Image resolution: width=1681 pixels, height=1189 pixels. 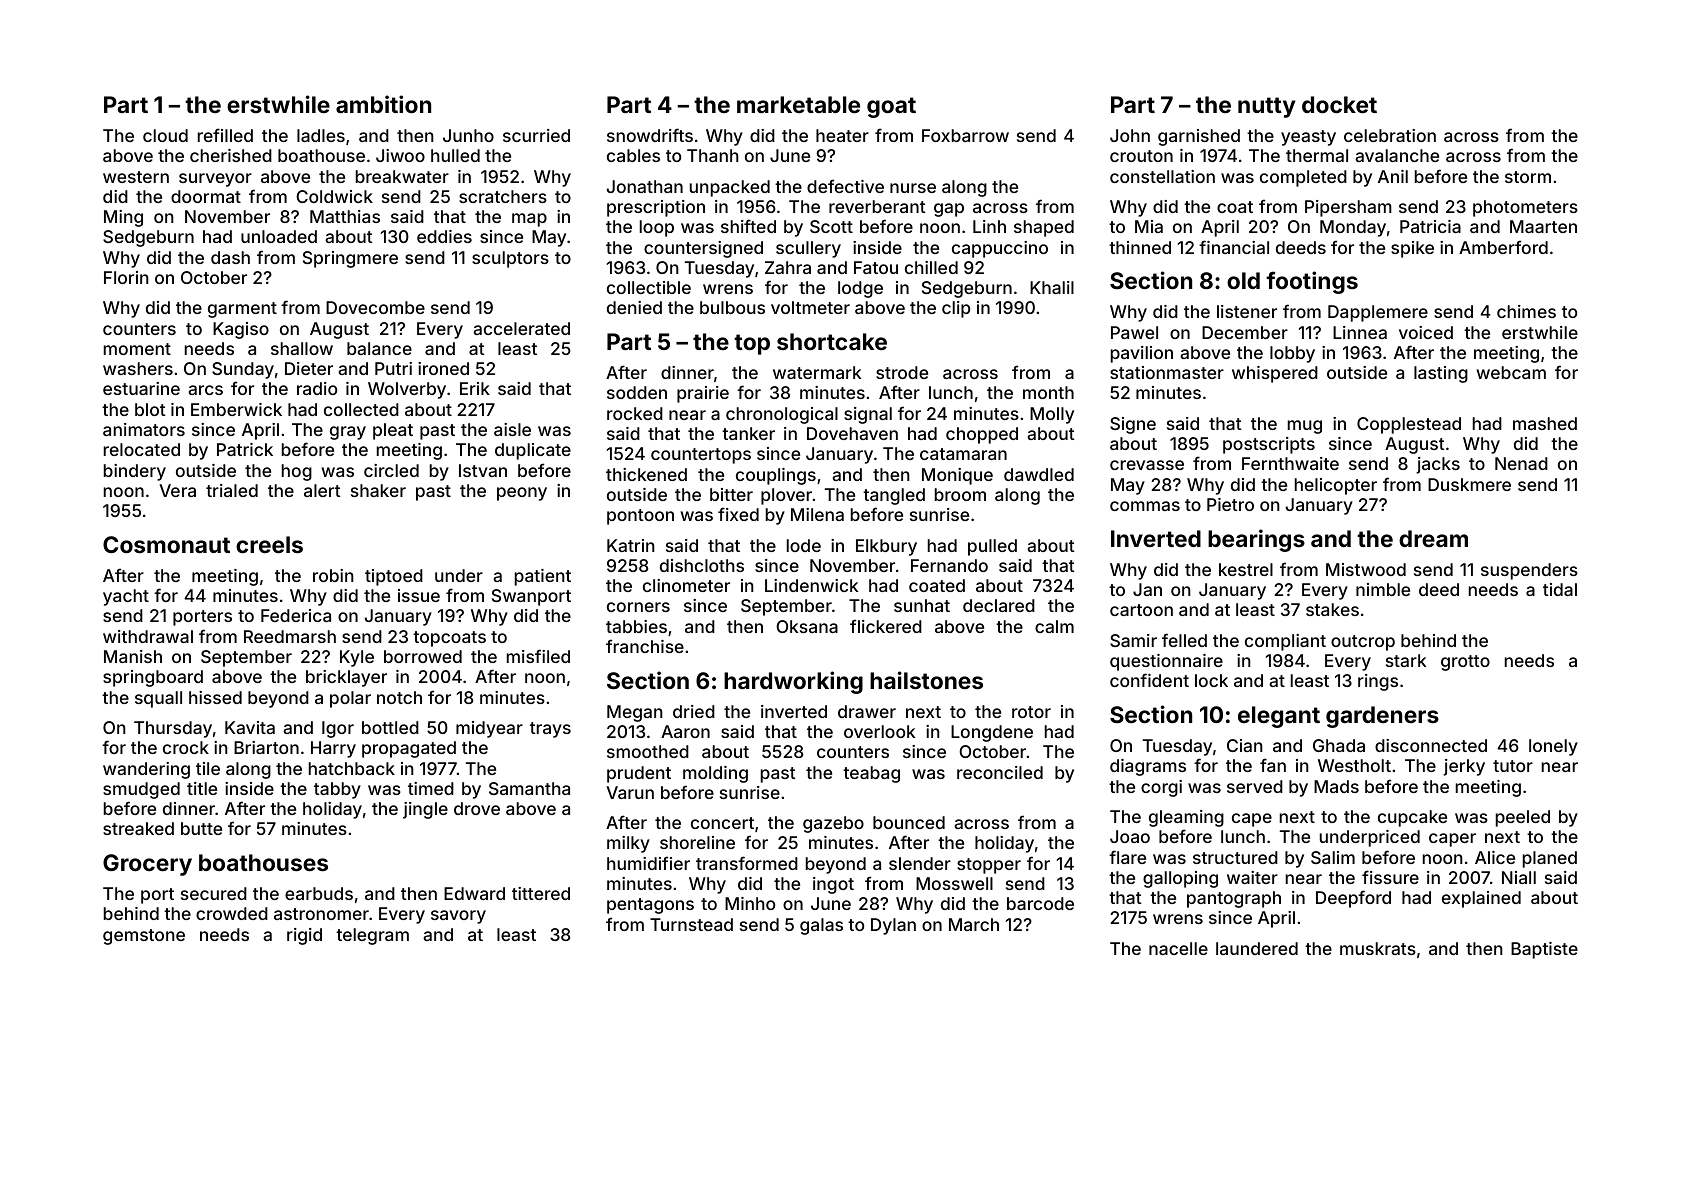 What do you see at coordinates (458, 917) in the screenshot?
I see `savory` at bounding box center [458, 917].
